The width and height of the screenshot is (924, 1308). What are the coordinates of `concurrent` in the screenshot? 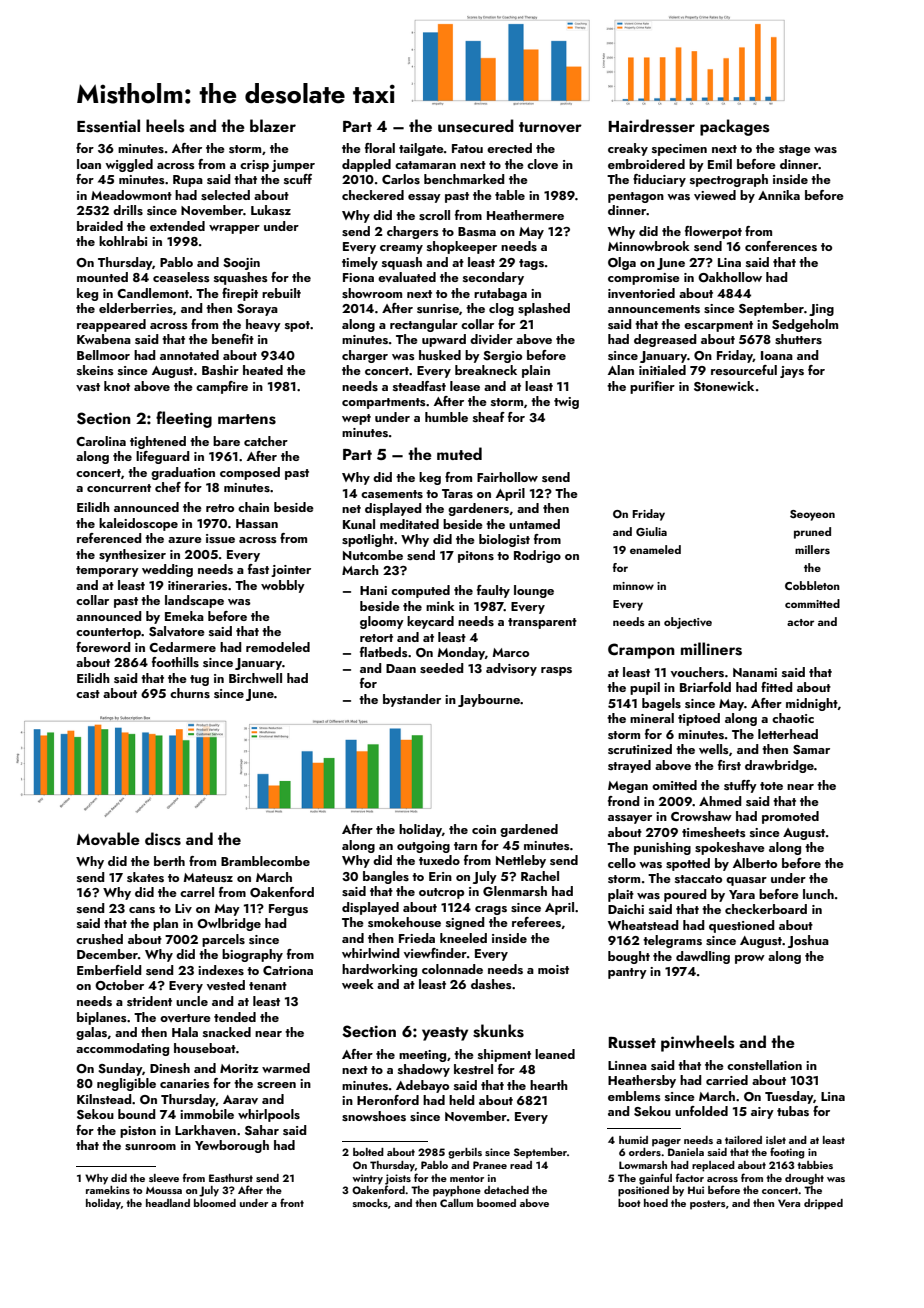 It's located at (119, 488).
